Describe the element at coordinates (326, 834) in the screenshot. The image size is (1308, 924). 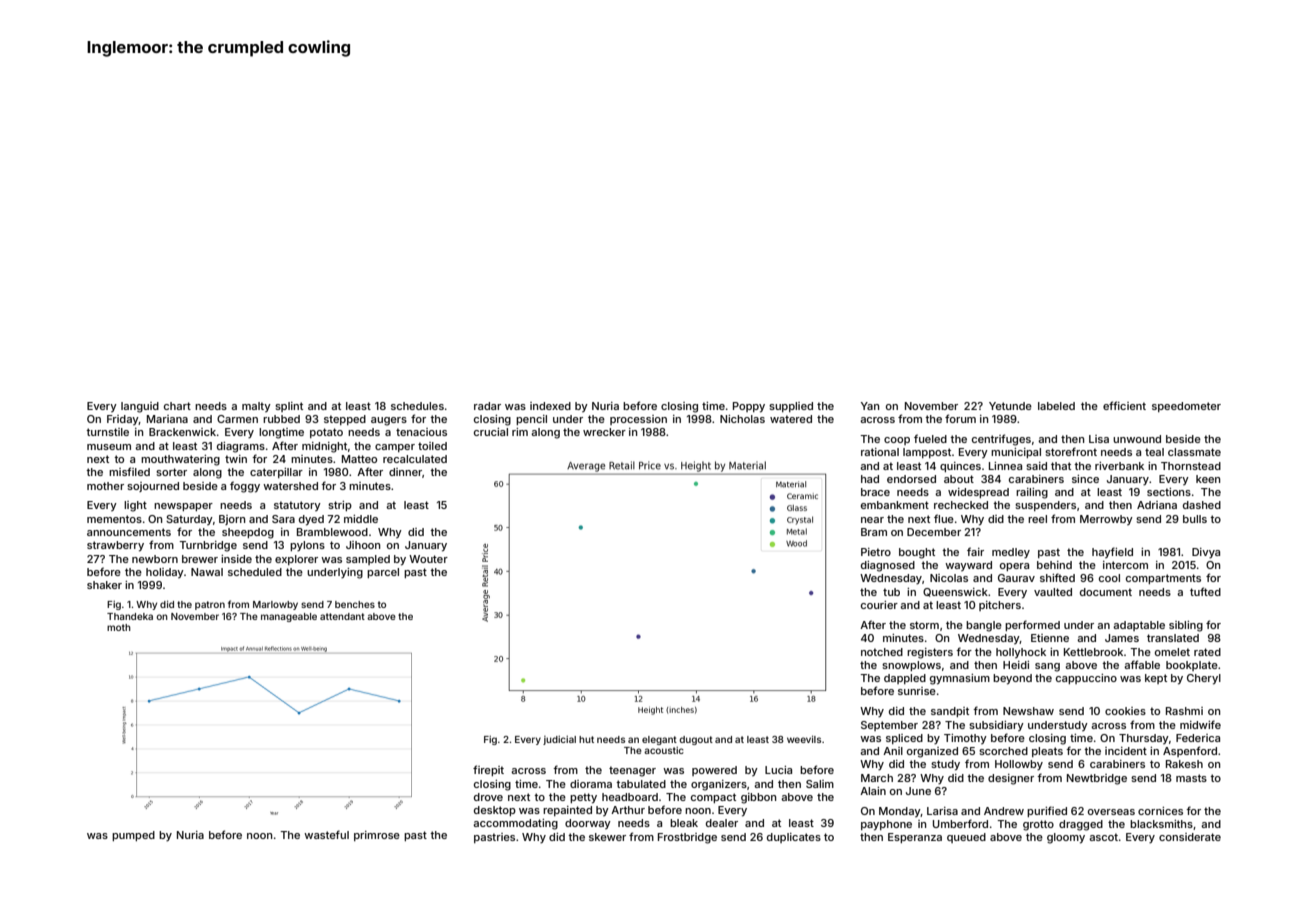
I see `wasteful` at that location.
